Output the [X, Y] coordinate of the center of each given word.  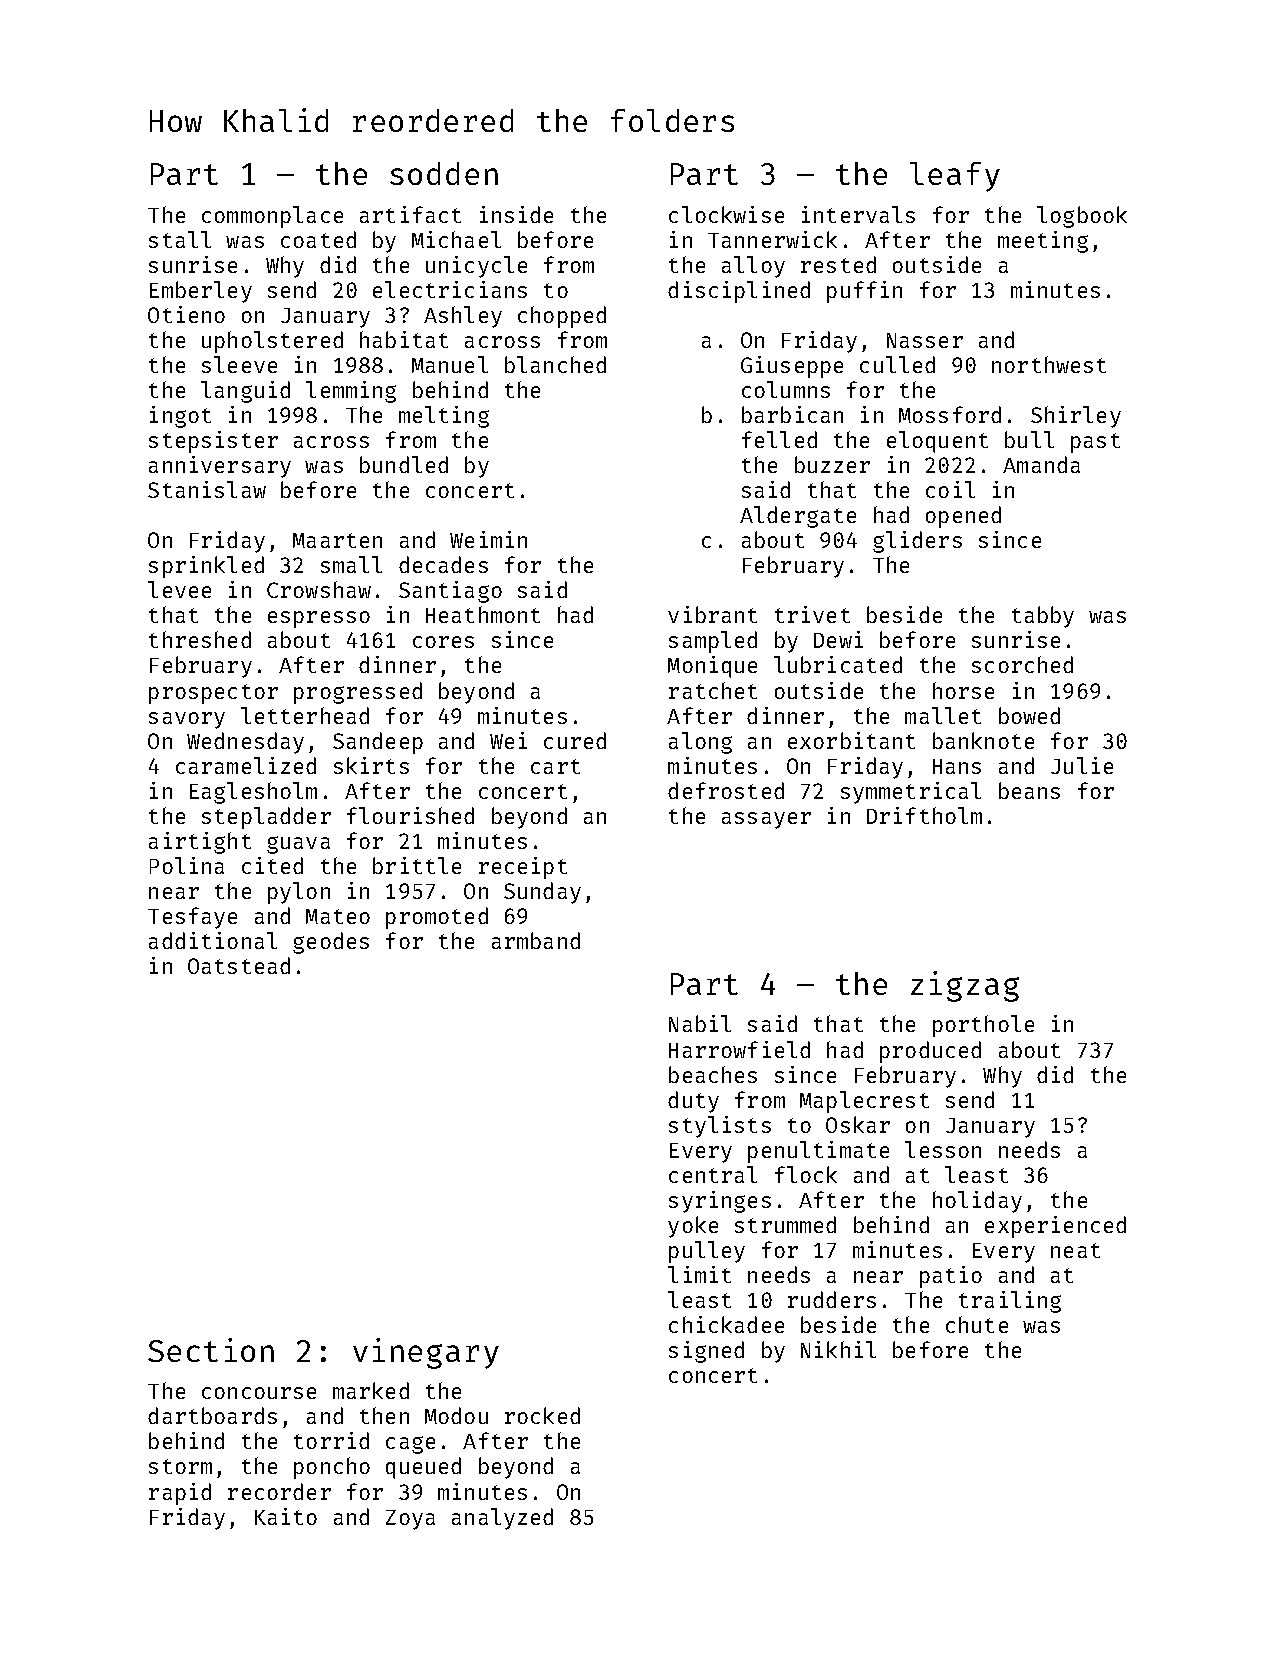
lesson [943, 1149]
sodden [444, 173]
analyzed [502, 1519]
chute [977, 1324]
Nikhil [838, 1349]
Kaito [286, 1516]
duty [693, 1102]
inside [516, 214]
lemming [351, 392]
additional [213, 940]
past [1095, 443]
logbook [1082, 217]
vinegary [426, 1353]
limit [699, 1274]
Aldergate [798, 517]
